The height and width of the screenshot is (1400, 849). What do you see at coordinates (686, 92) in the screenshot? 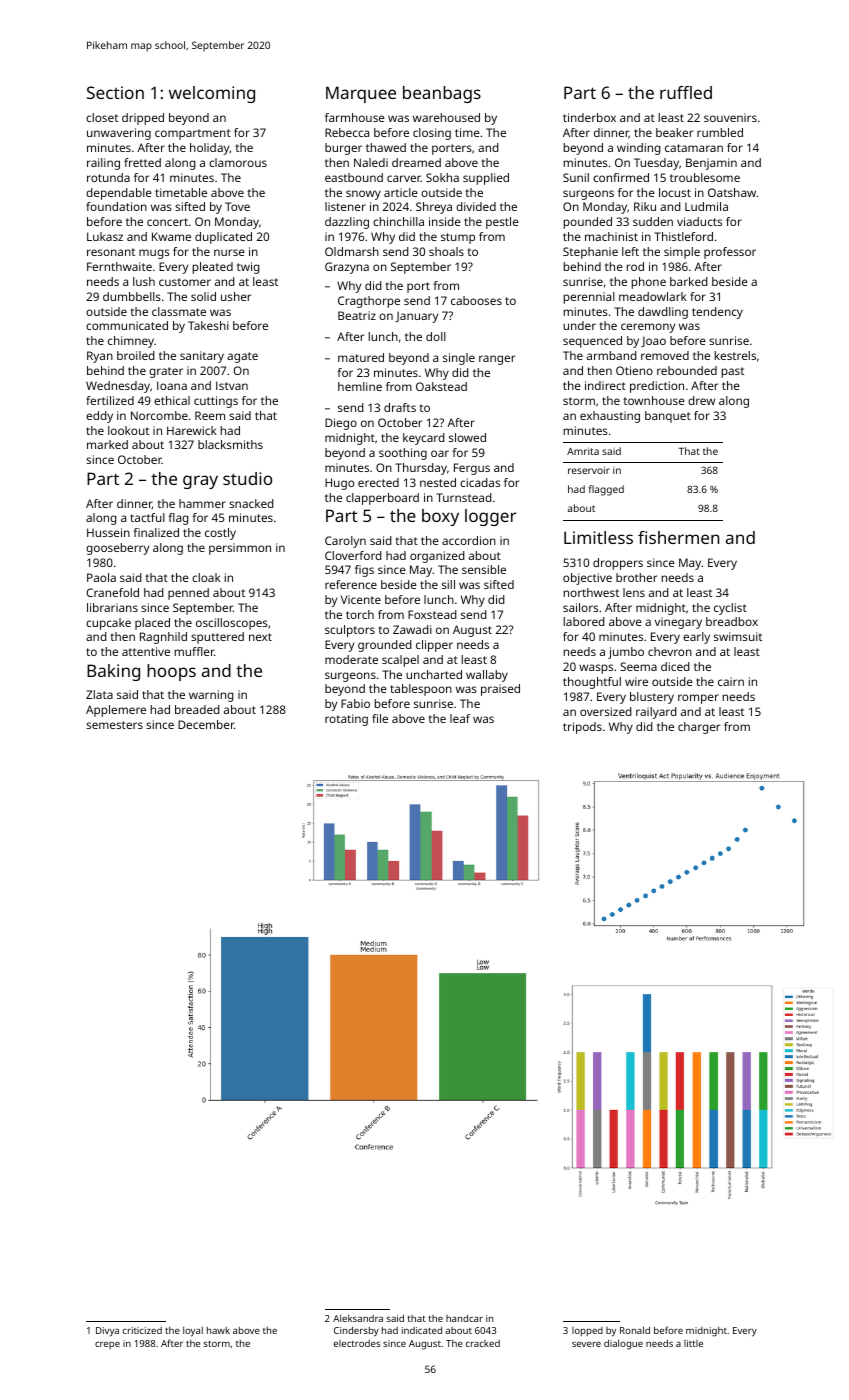
I see `ruffled` at bounding box center [686, 92].
